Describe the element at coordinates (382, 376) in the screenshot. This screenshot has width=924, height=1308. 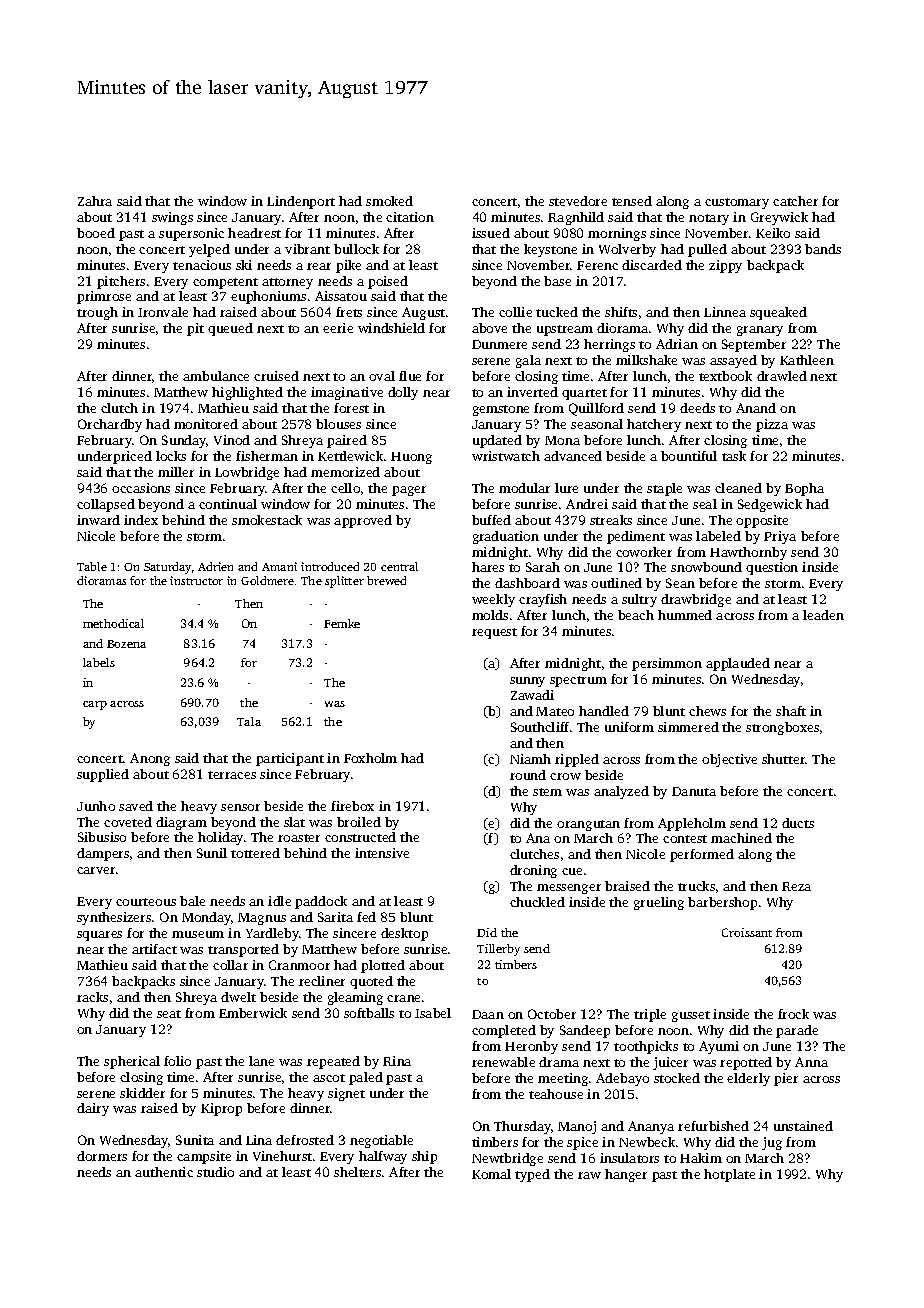
I see `oval` at that location.
